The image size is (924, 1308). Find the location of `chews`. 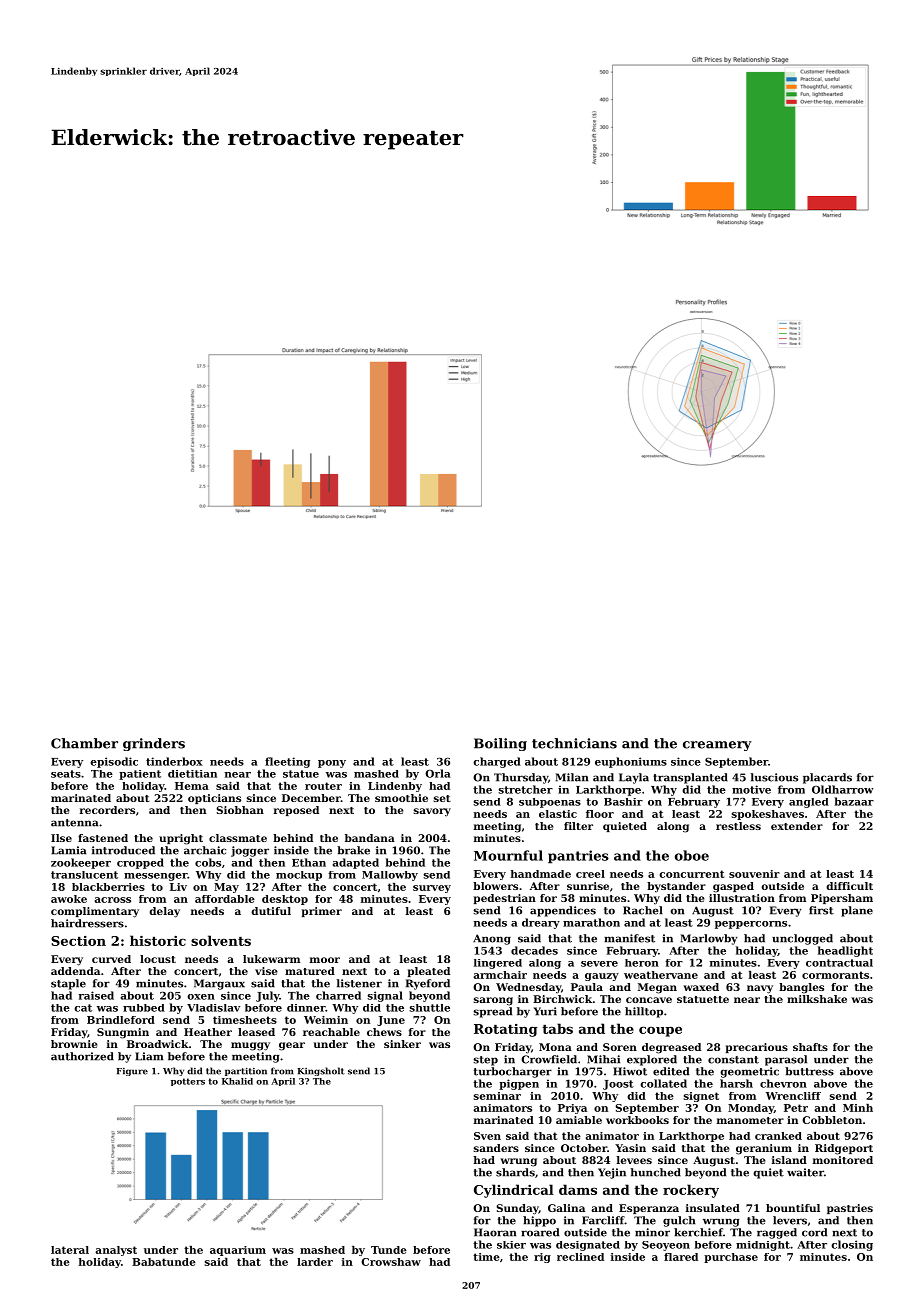

chews is located at coordinates (384, 1032).
